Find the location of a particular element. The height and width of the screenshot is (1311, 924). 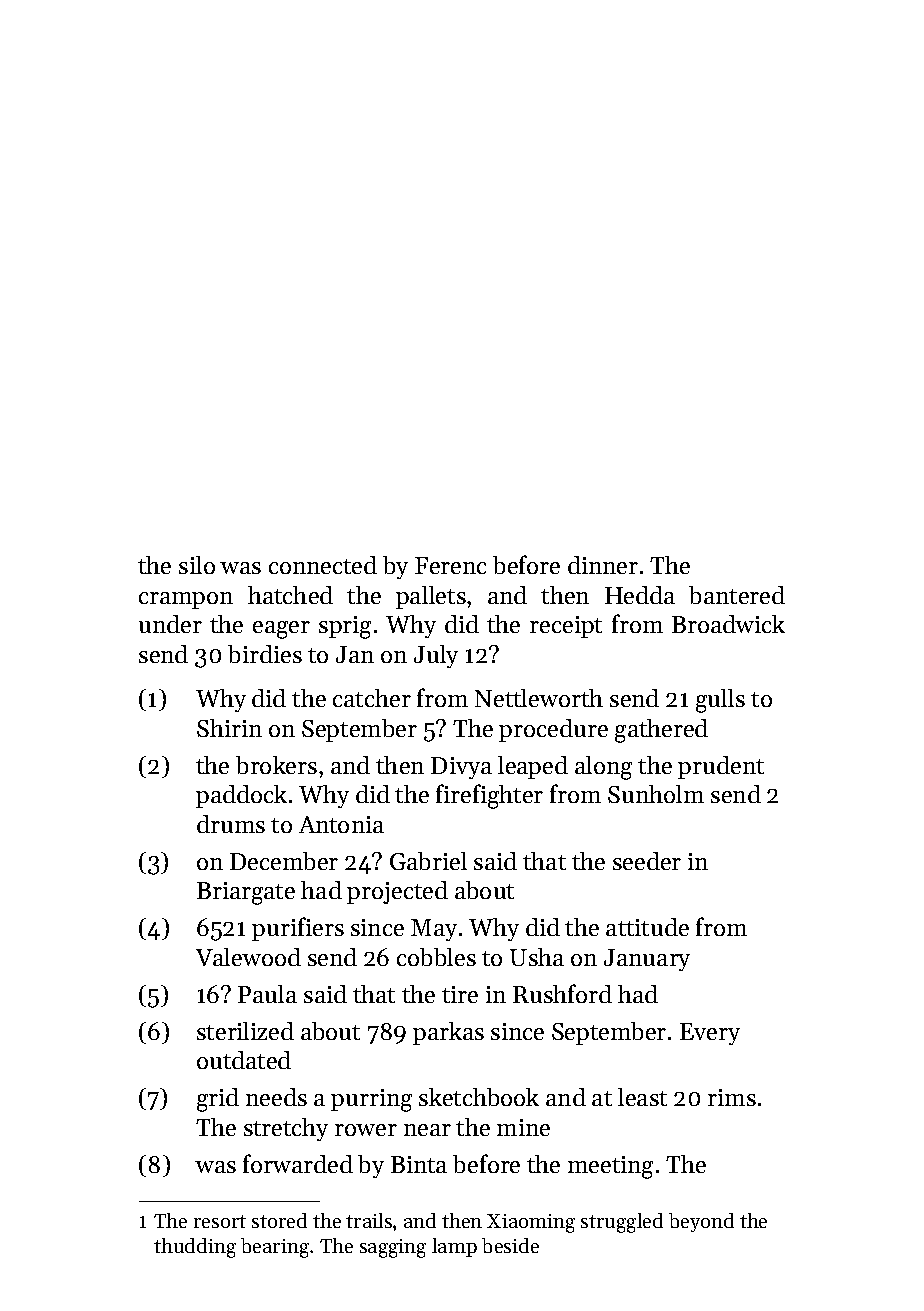

bearing is located at coordinates (275, 1248).
